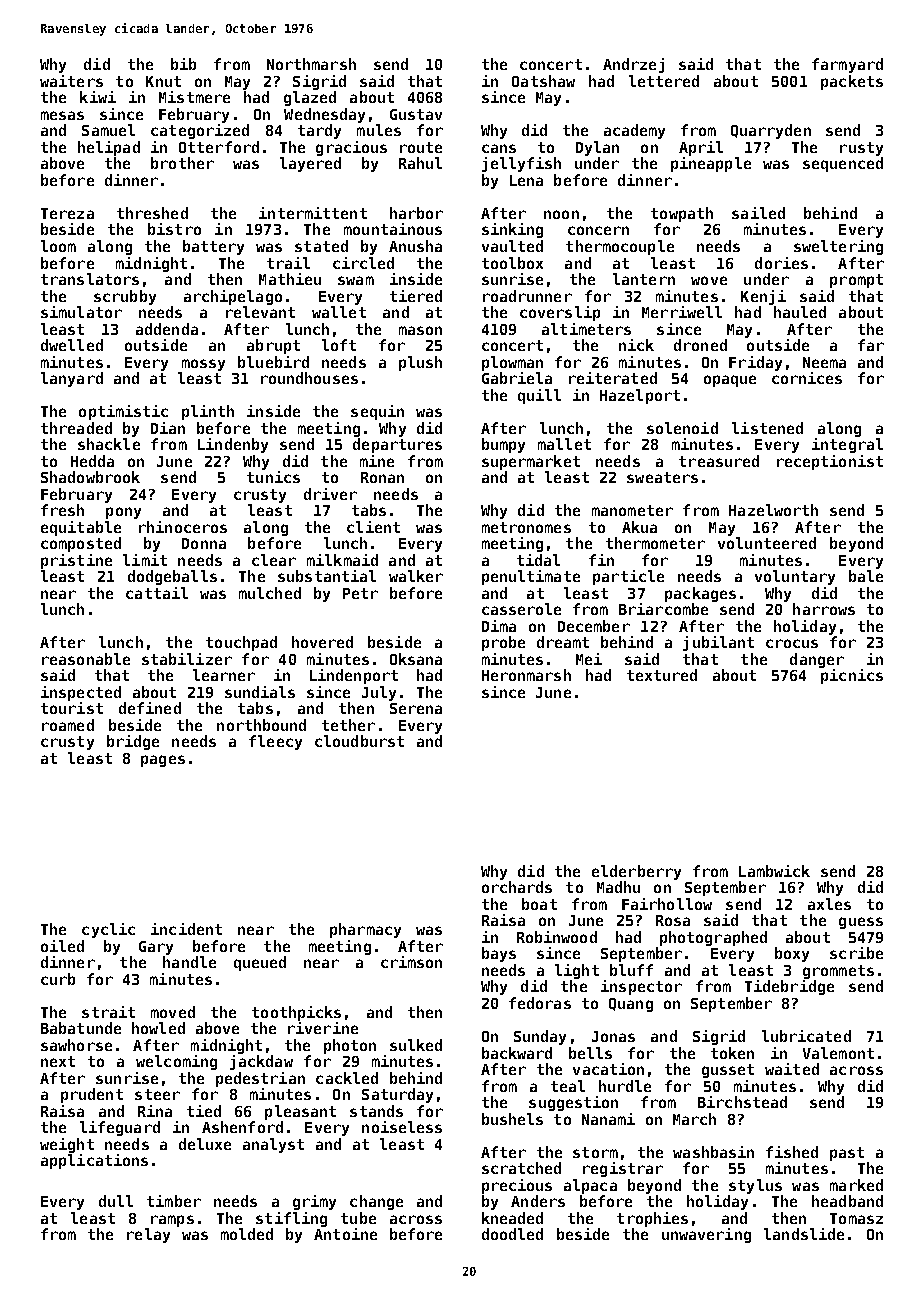  What do you see at coordinates (273, 362) in the image?
I see `bluebird` at bounding box center [273, 362].
